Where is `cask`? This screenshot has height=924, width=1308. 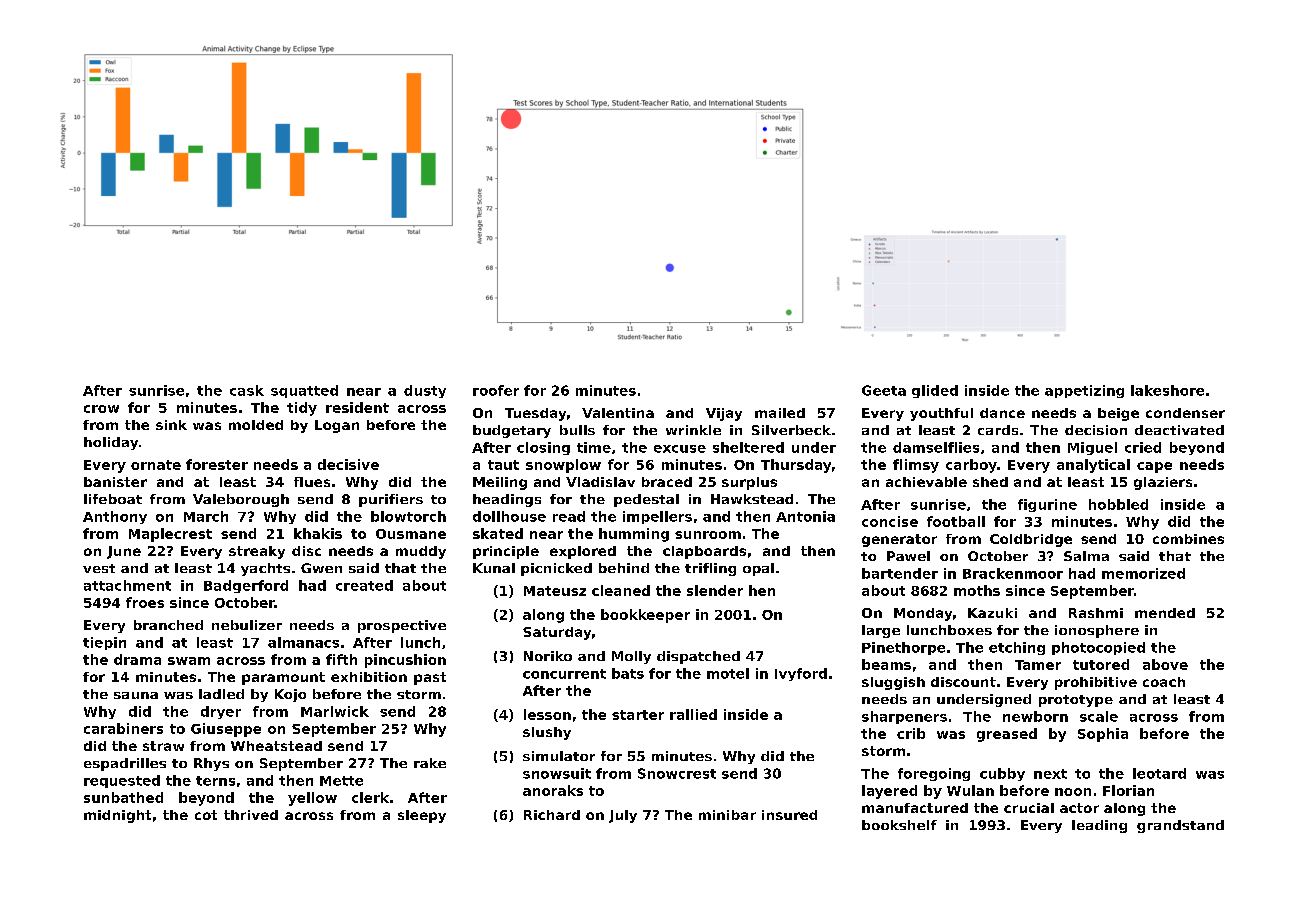
cask is located at coordinates (247, 390).
